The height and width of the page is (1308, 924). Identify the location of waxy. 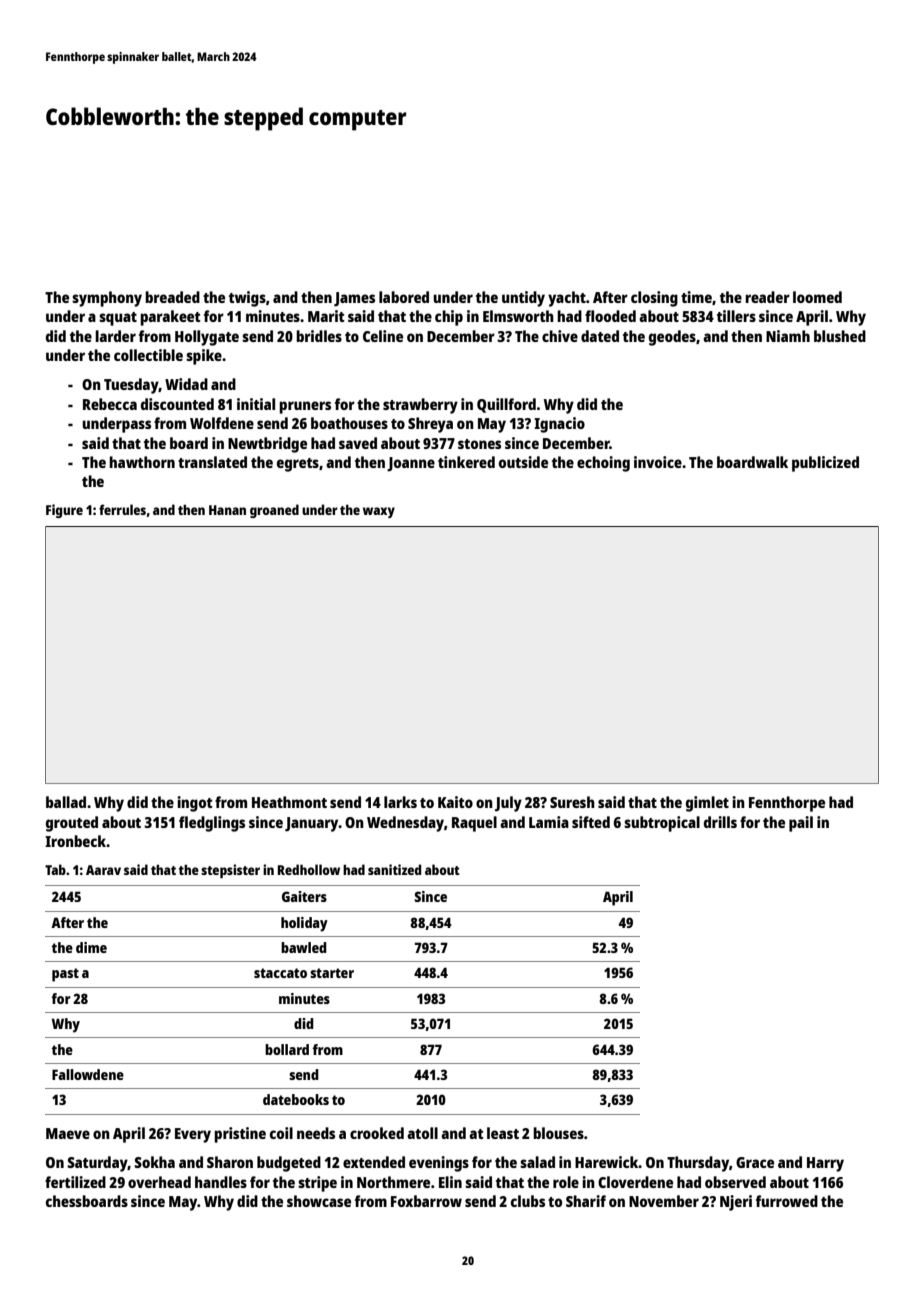
(379, 512).
